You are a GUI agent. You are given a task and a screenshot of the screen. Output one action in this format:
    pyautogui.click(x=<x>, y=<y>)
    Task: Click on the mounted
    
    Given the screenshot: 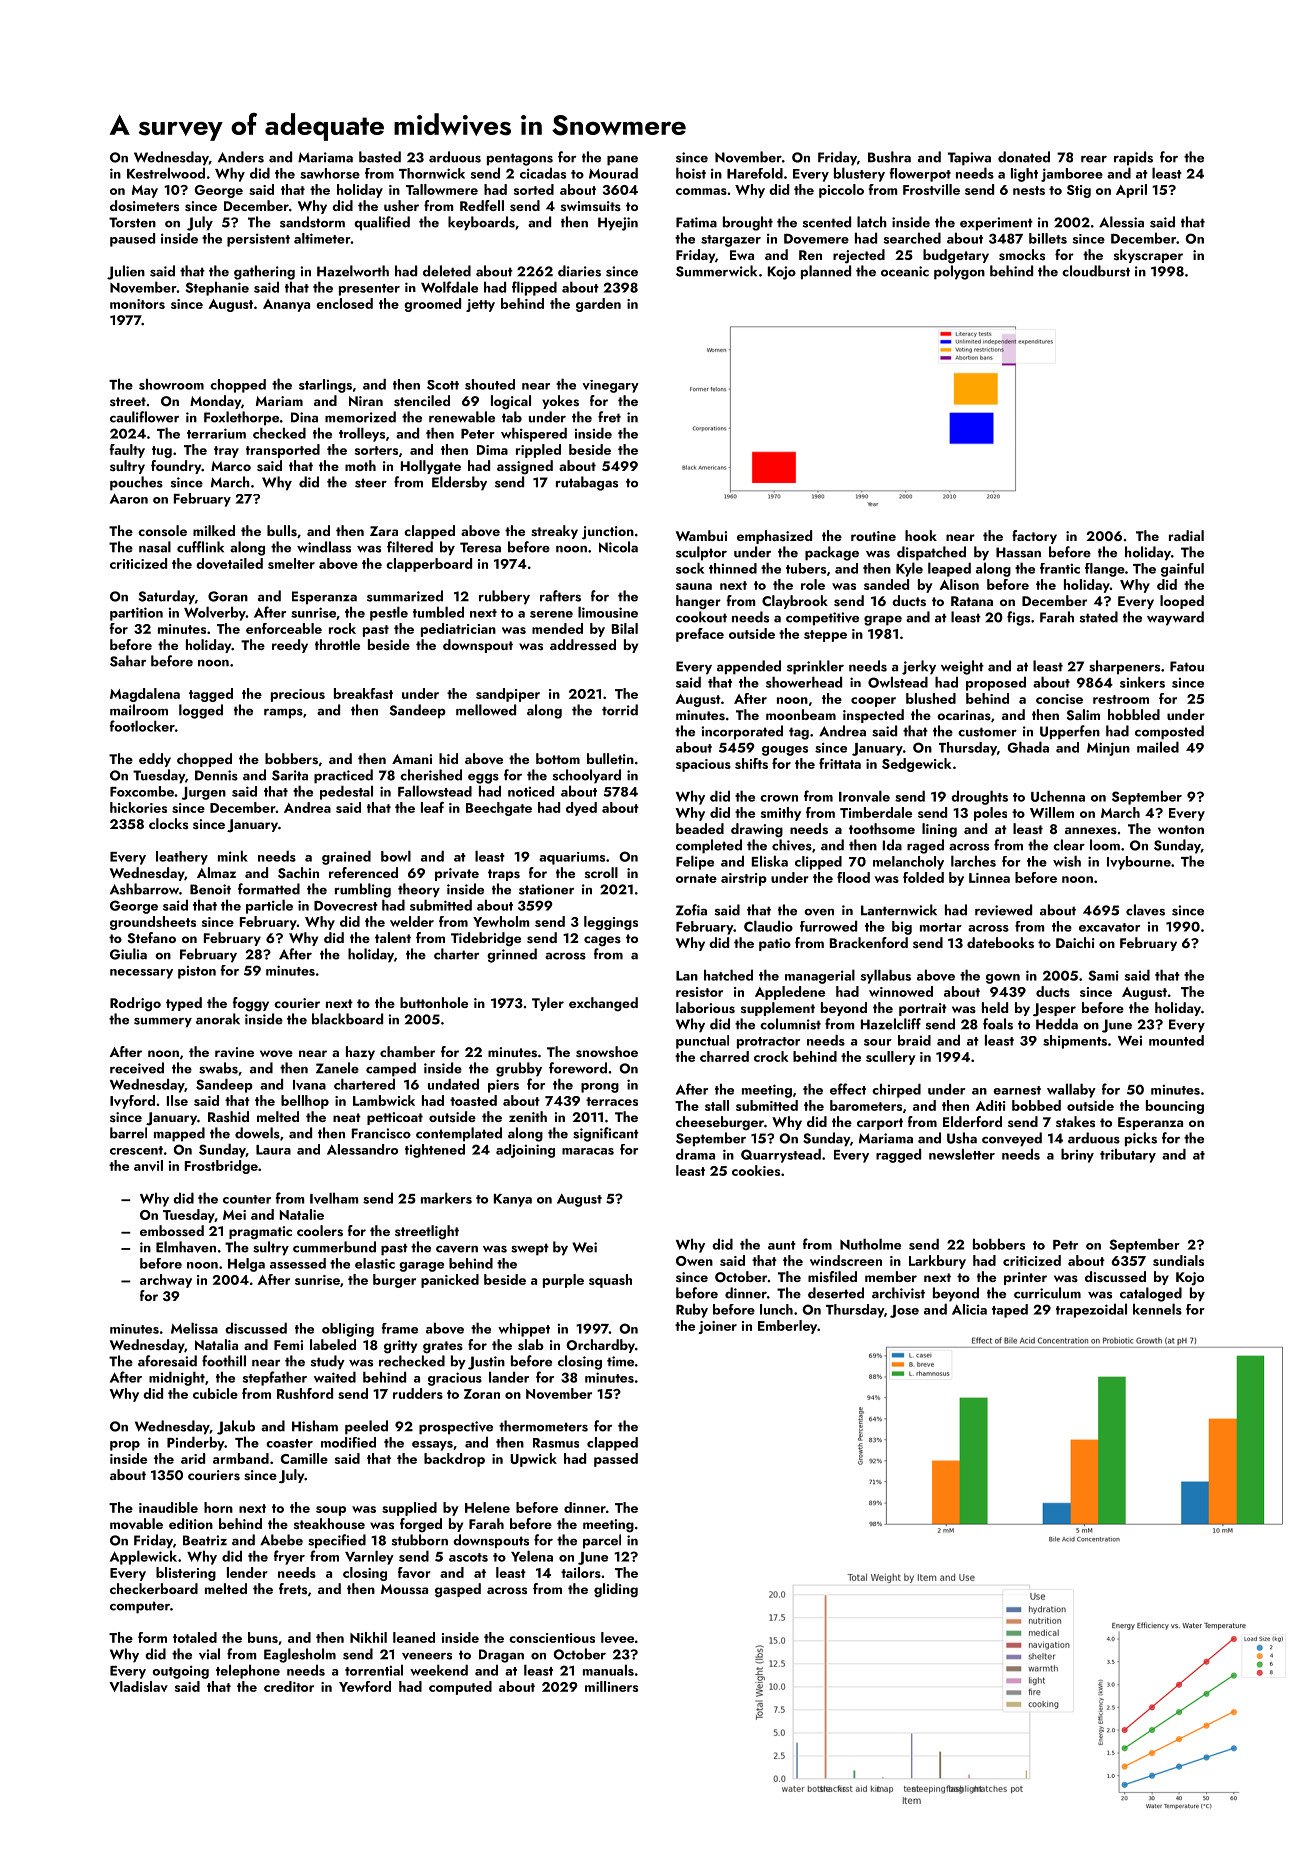 What is the action you would take?
    pyautogui.click(x=1176, y=1040)
